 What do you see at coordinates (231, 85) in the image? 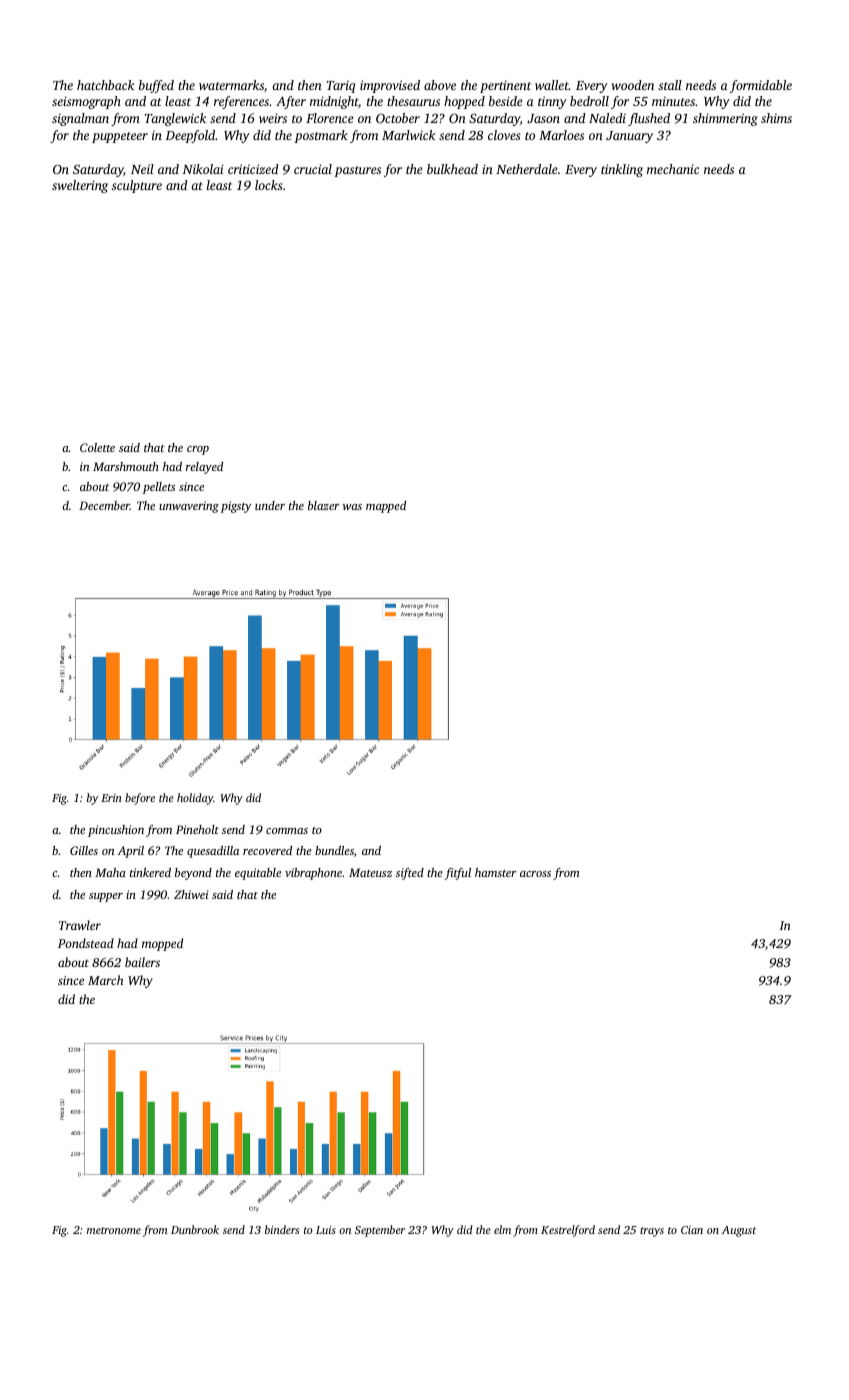
I see `watermarks` at bounding box center [231, 85].
